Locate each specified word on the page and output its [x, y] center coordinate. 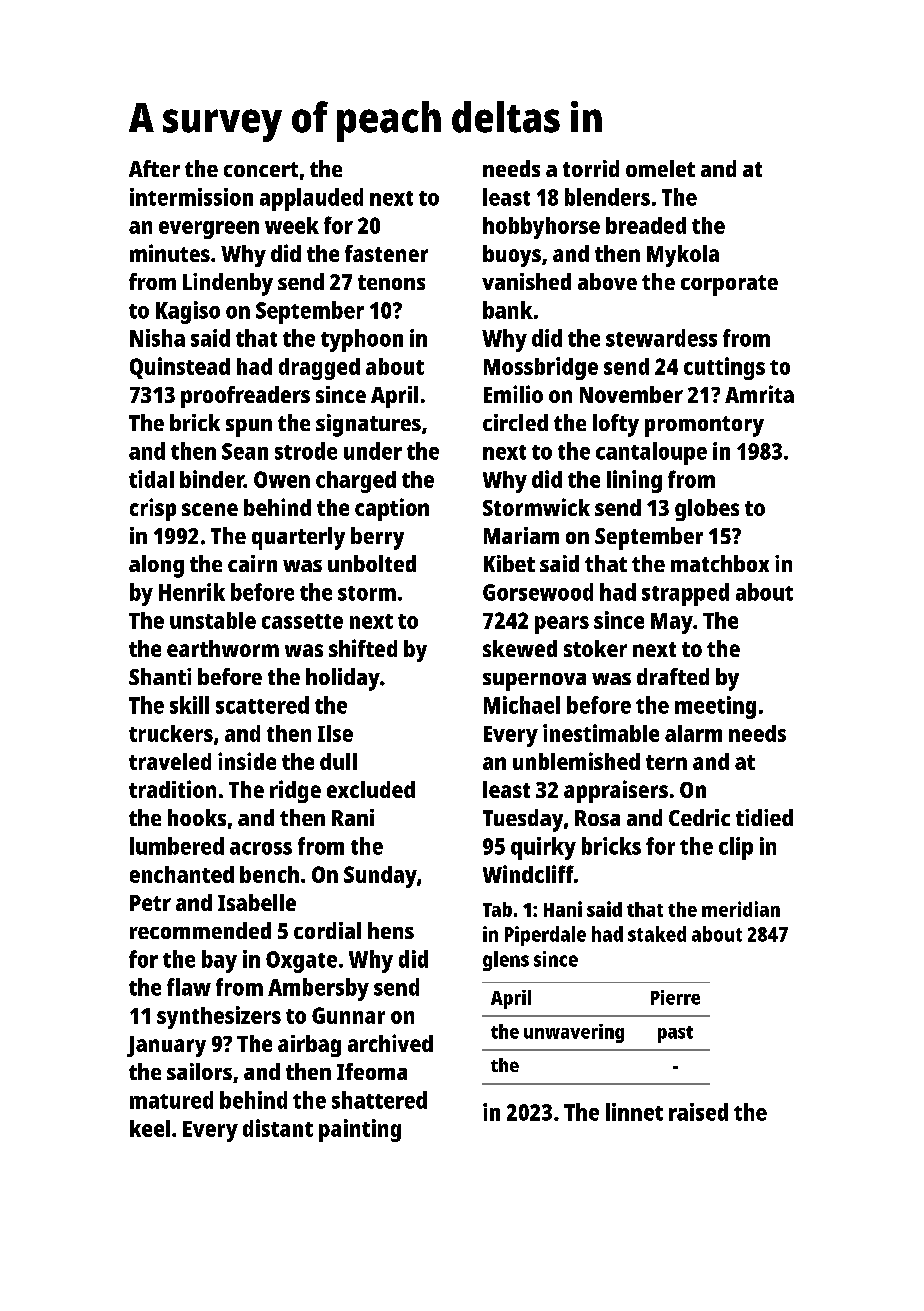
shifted [363, 648]
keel [150, 1128]
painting [360, 1130]
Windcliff [528, 874]
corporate [729, 285]
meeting [715, 707]
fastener [386, 253]
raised [698, 1112]
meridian [741, 909]
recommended [200, 930]
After [154, 168]
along [156, 566]
